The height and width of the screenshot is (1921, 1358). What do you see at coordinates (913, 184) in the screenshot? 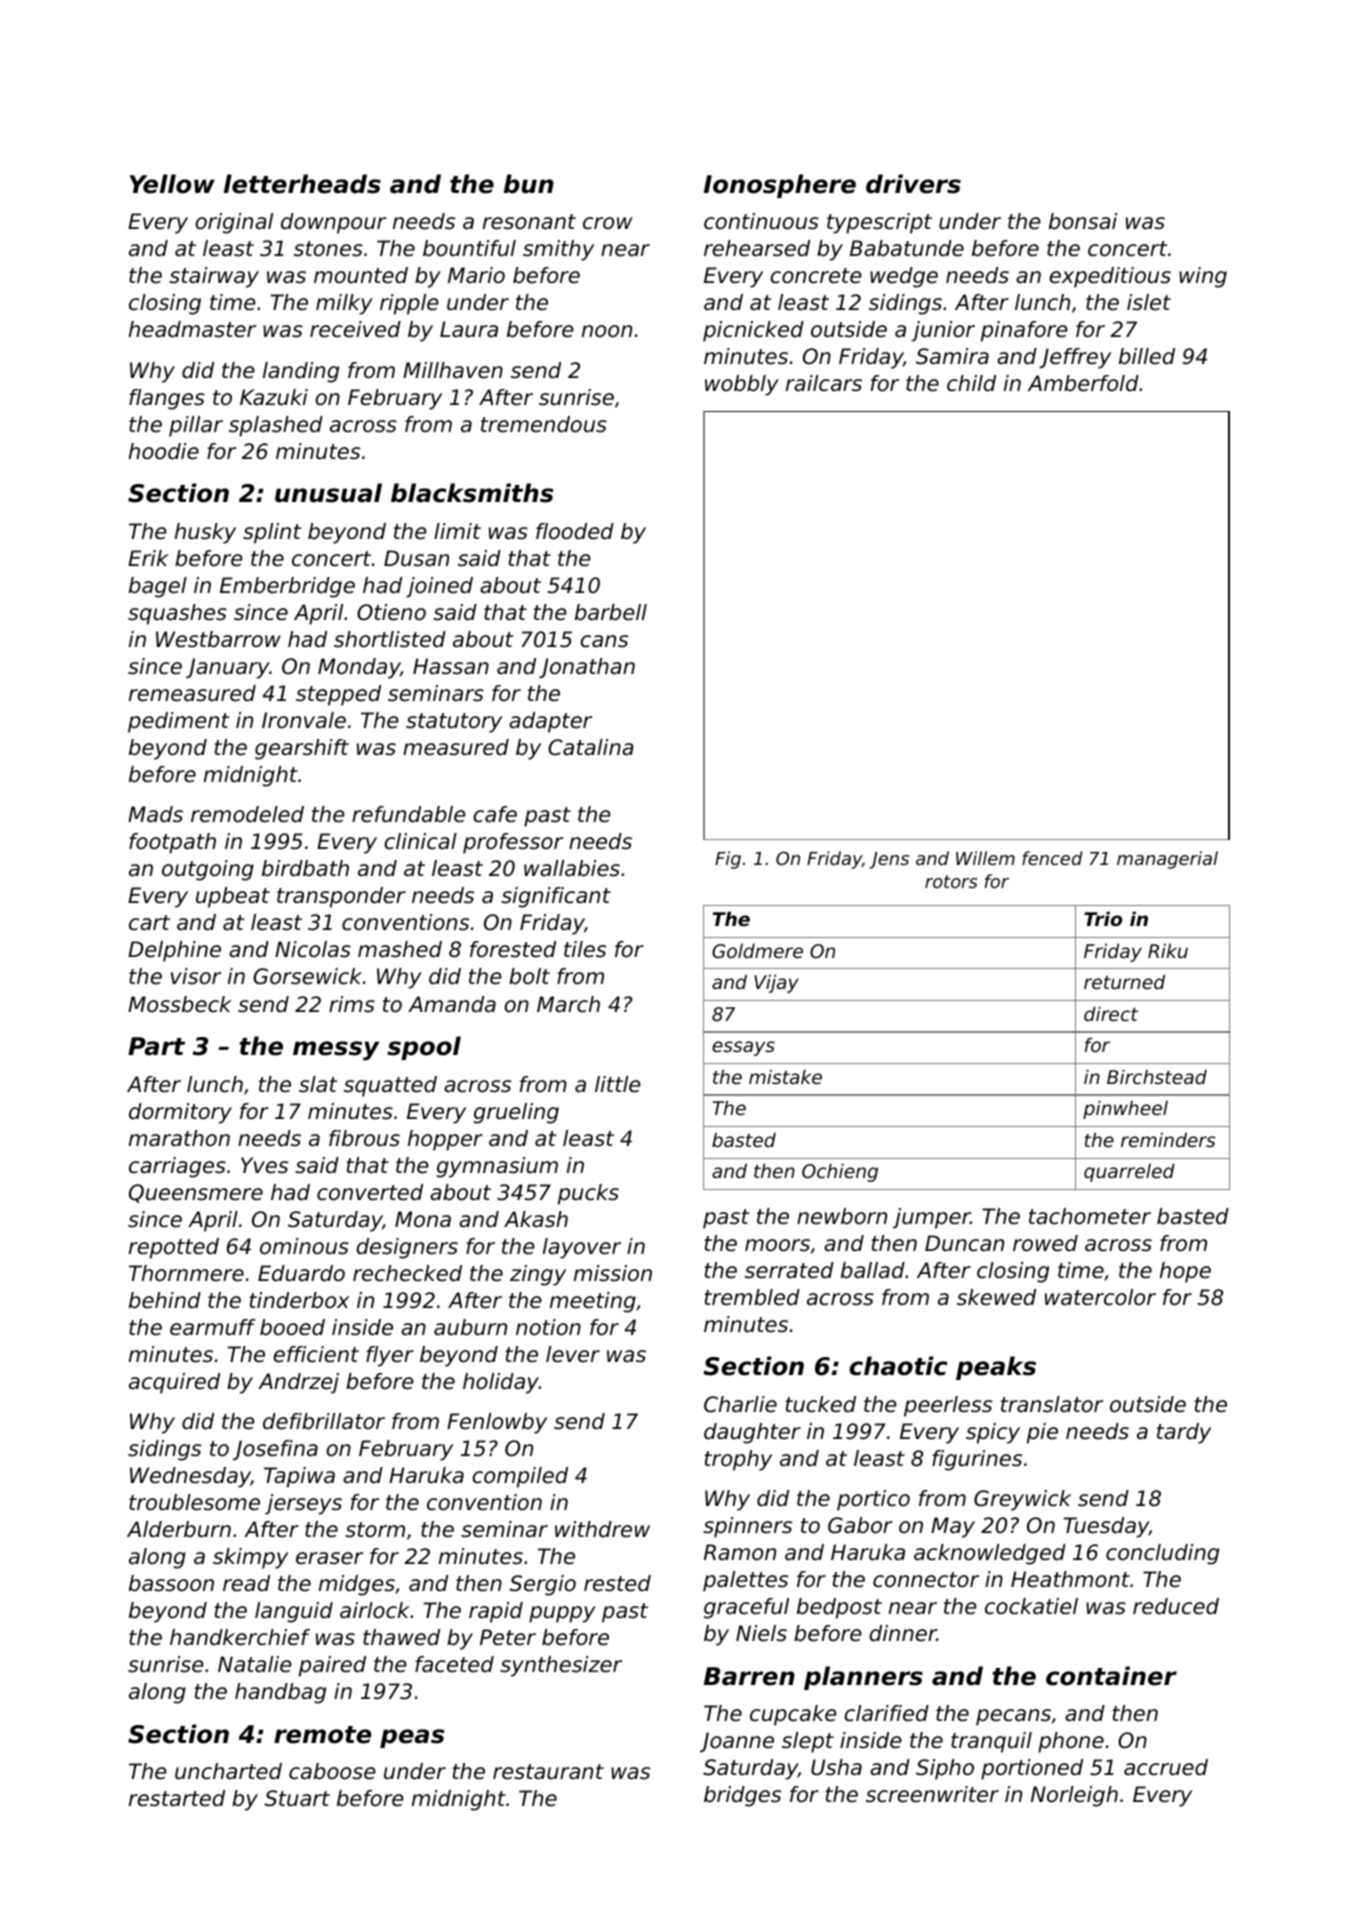
I see `drivers` at bounding box center [913, 184].
